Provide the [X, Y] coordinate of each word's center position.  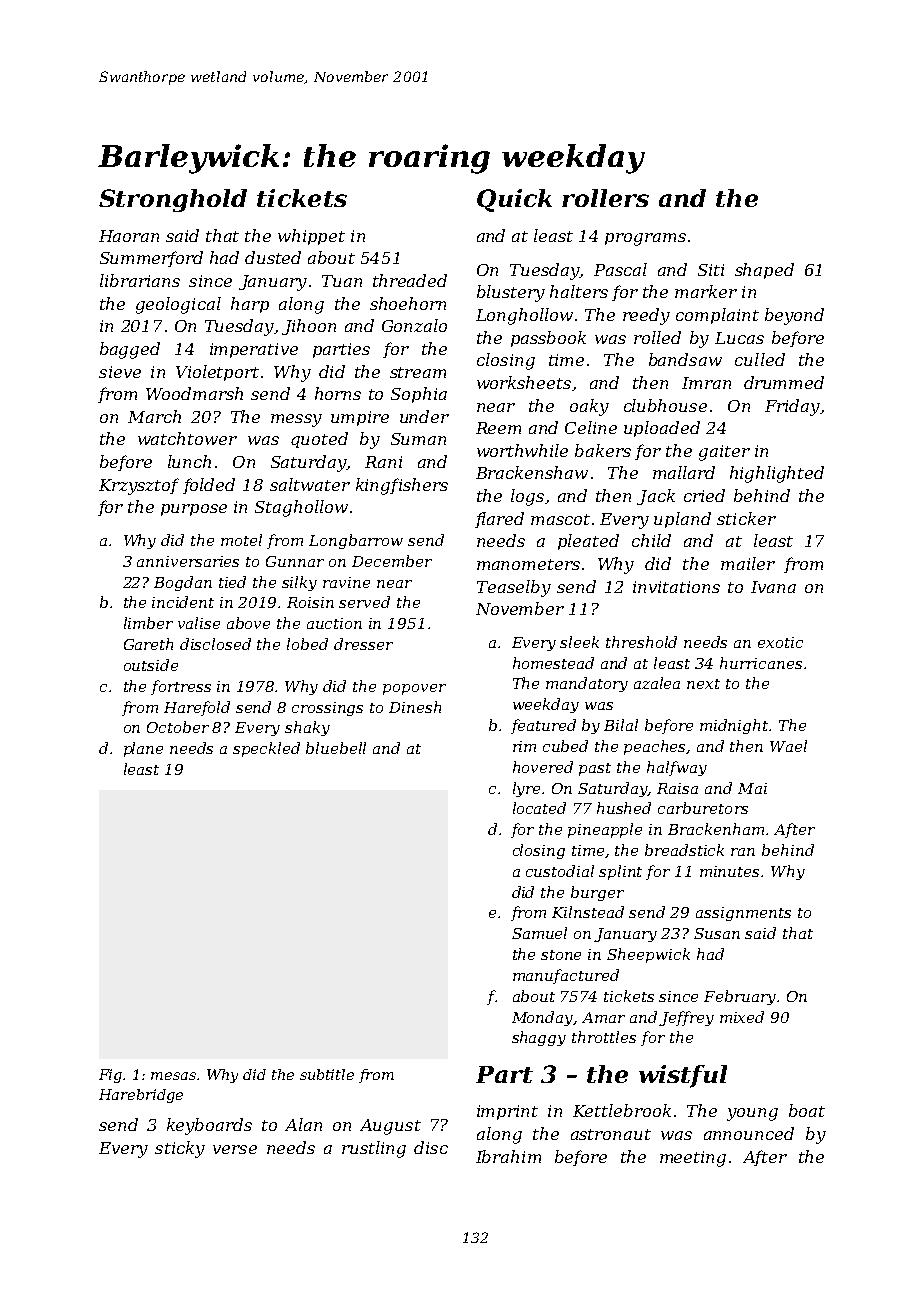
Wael [788, 746]
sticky [180, 1149]
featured [543, 726]
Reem [498, 428]
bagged [130, 350]
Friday [792, 407]
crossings [327, 709]
